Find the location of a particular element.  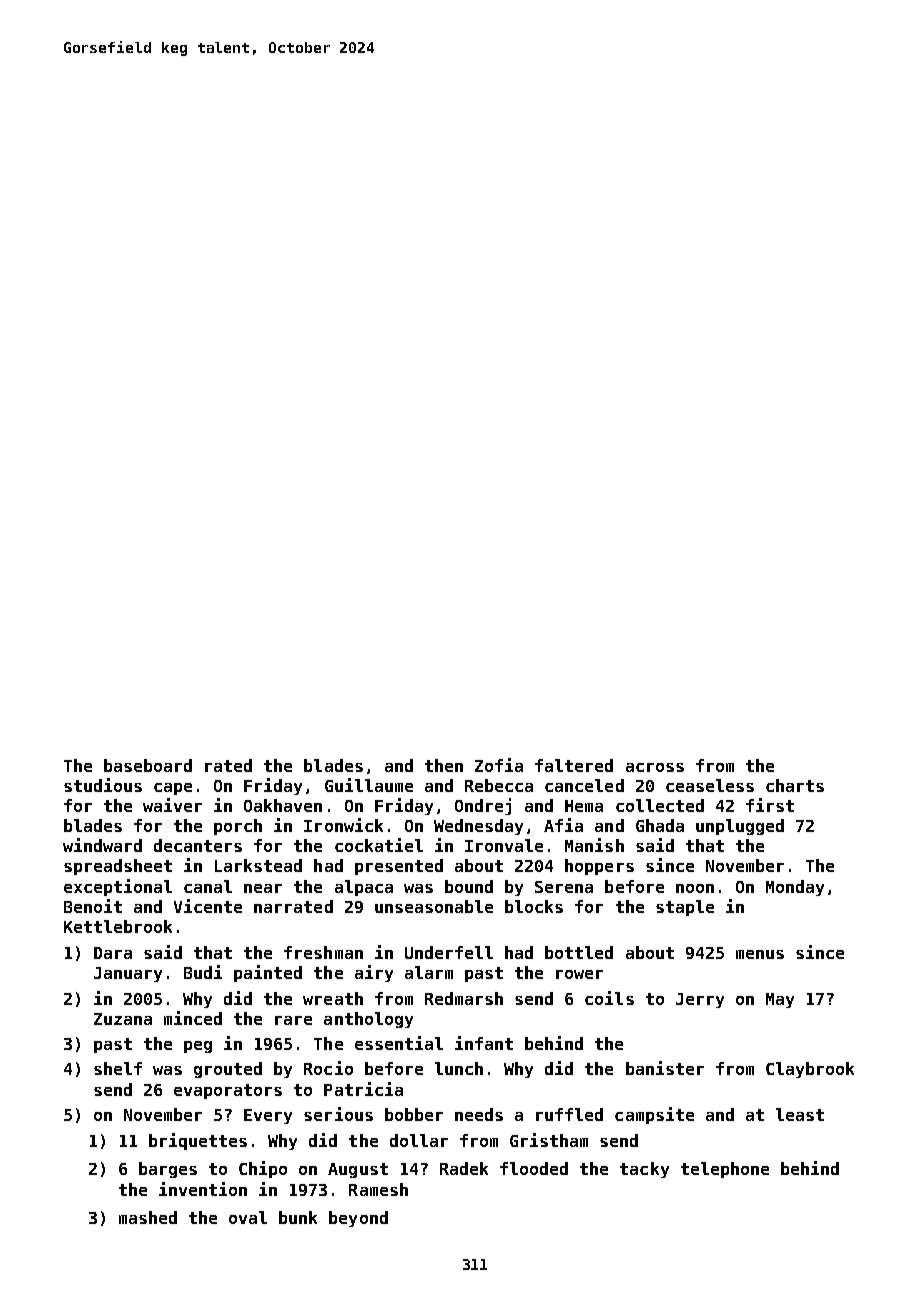

essential is located at coordinates (399, 1043).
